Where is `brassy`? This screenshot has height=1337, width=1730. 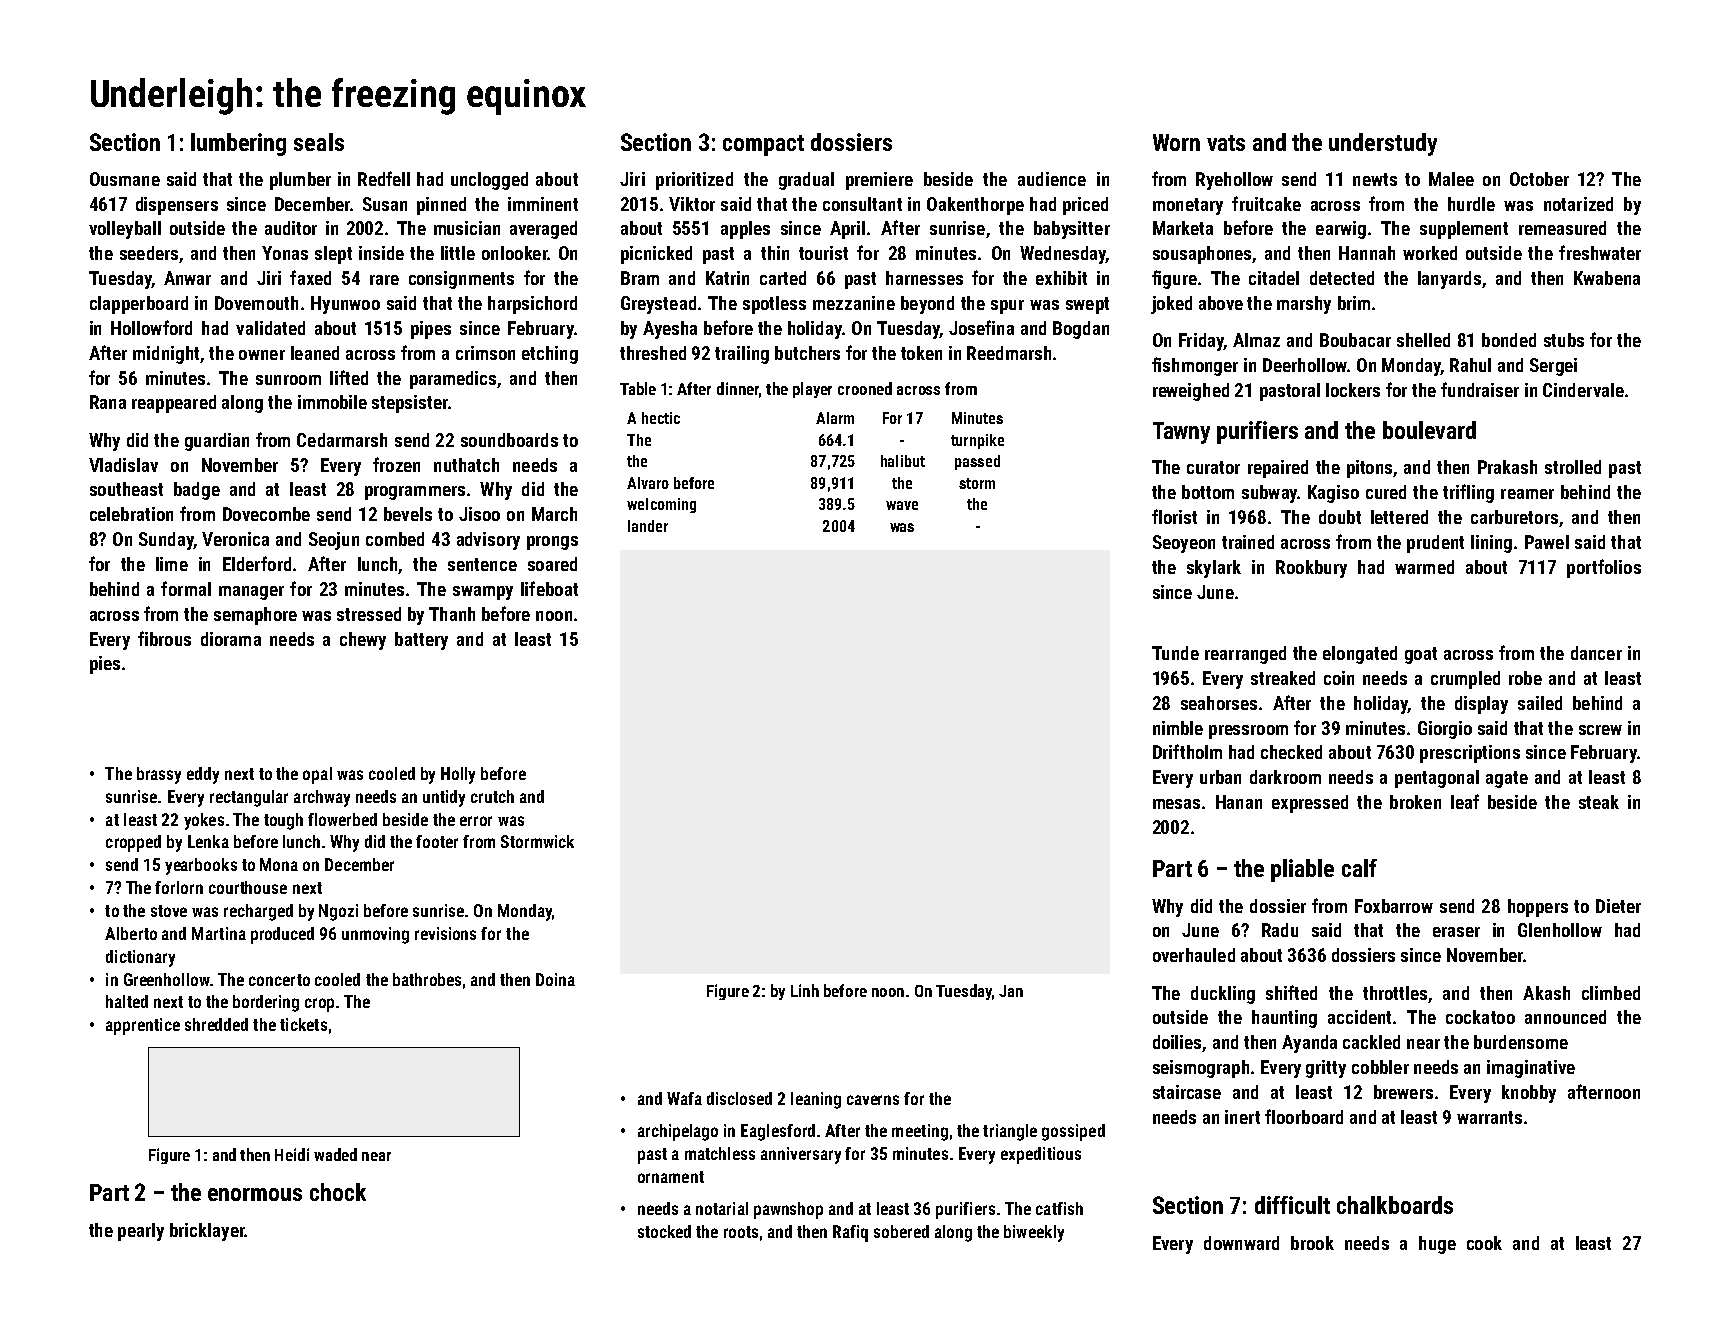
brassy is located at coordinates (159, 775).
